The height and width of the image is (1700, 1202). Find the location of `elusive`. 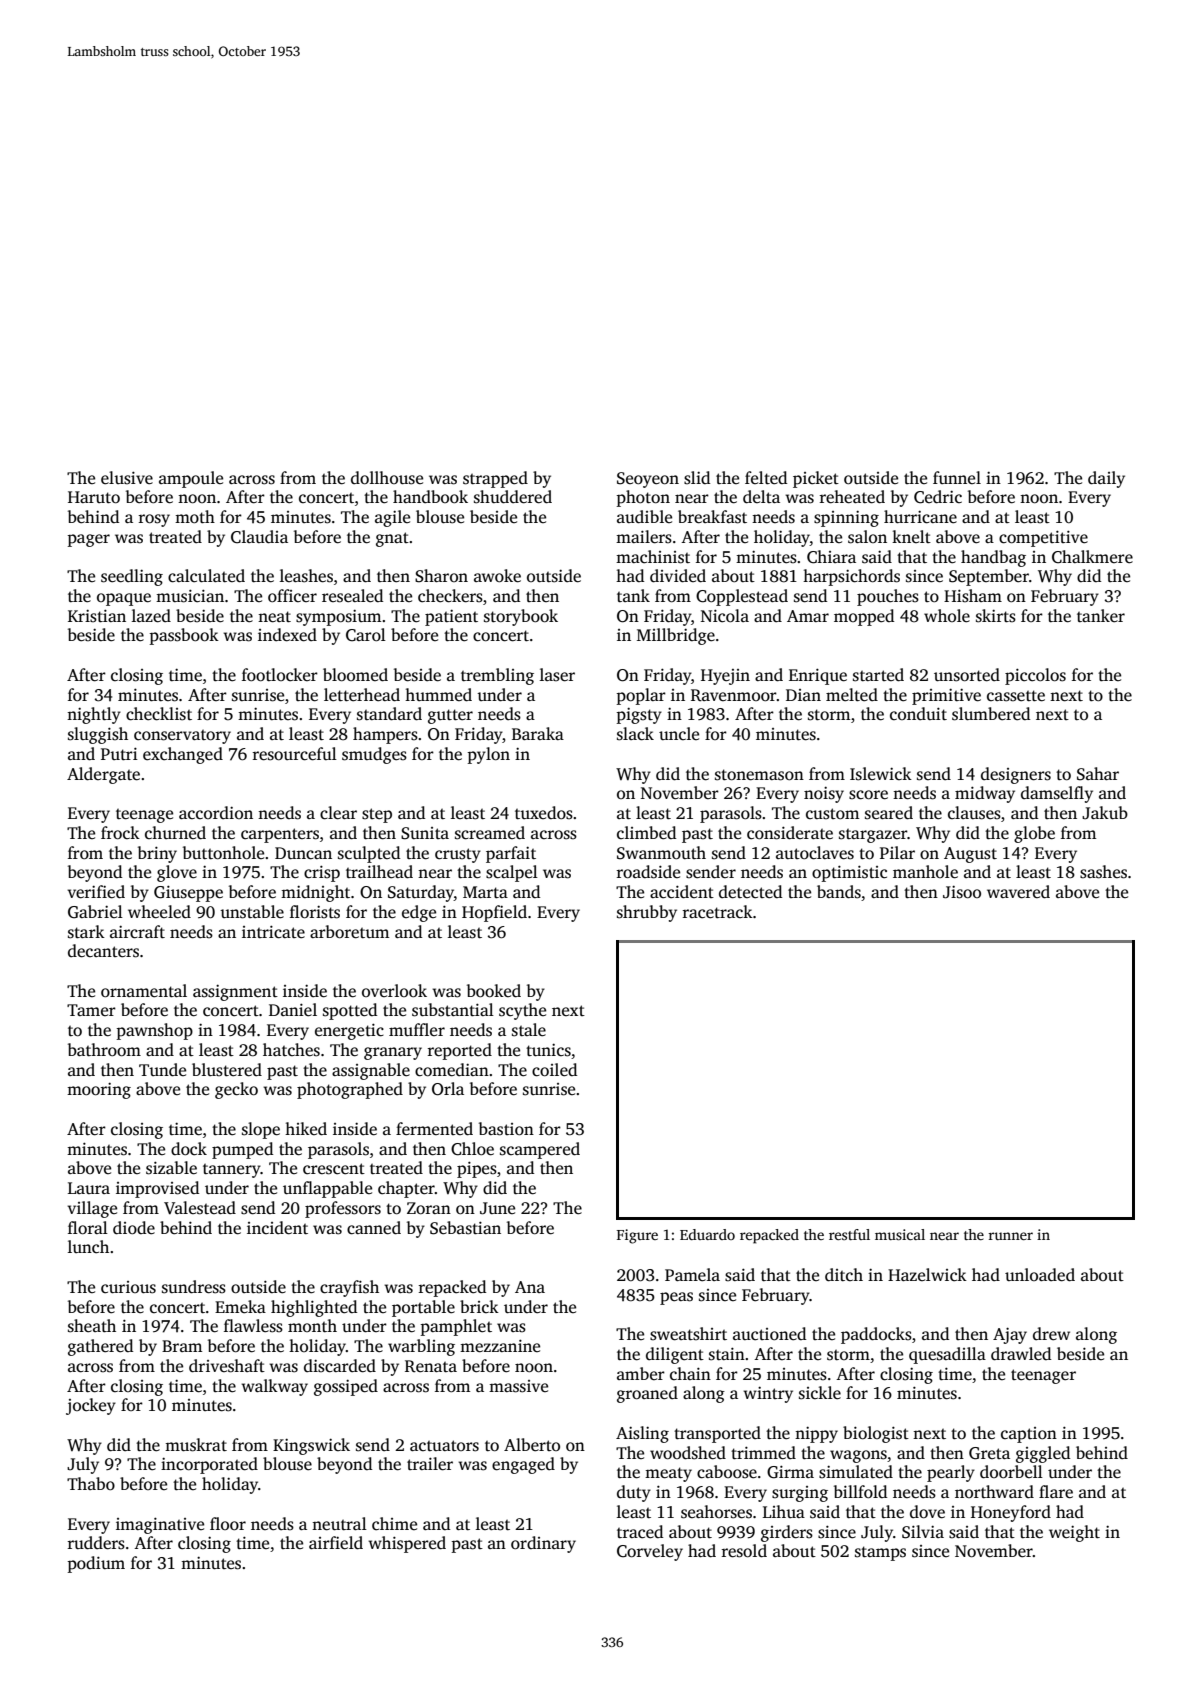

elusive is located at coordinates (127, 478).
